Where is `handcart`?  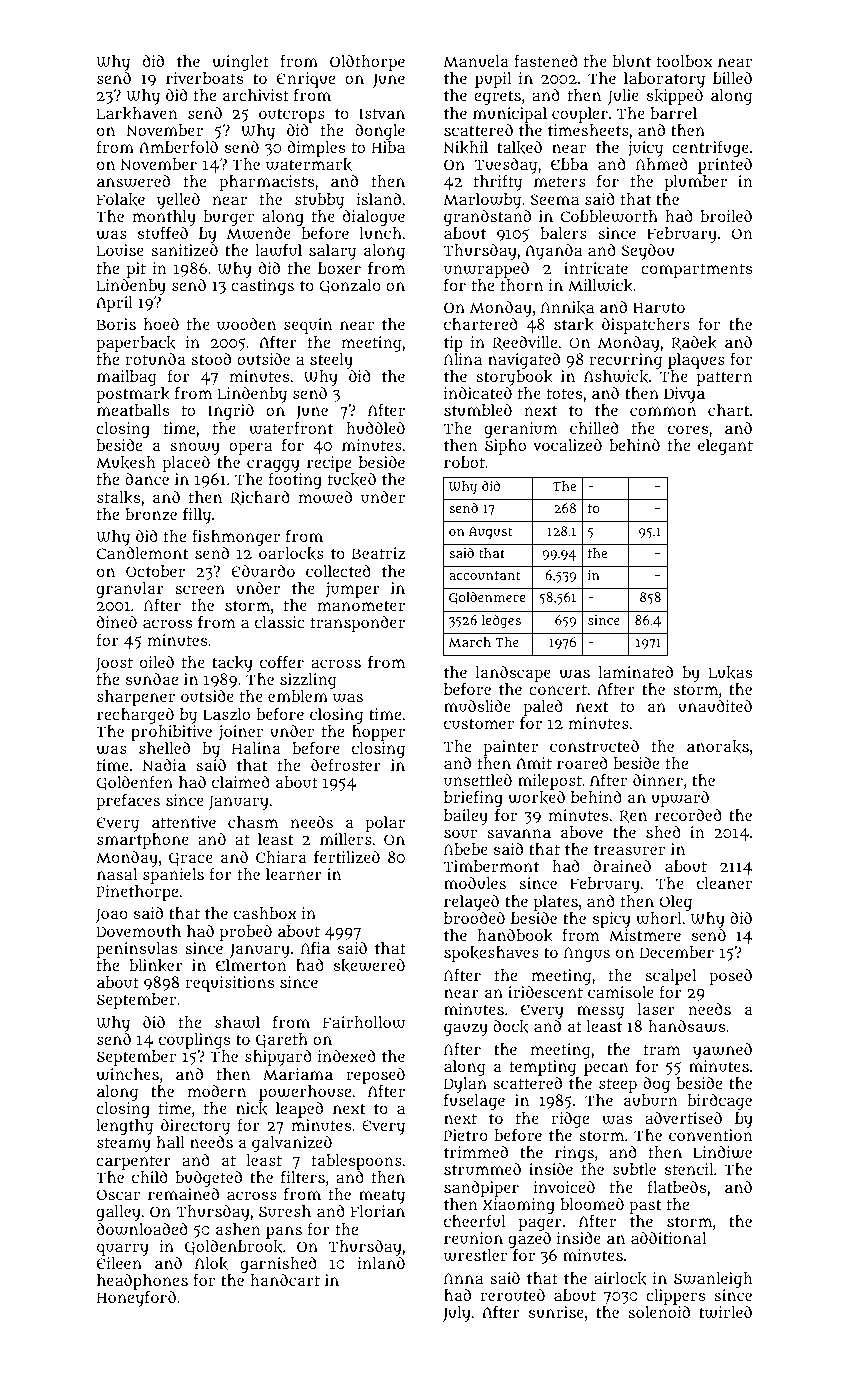
handcart is located at coordinates (285, 1280).
